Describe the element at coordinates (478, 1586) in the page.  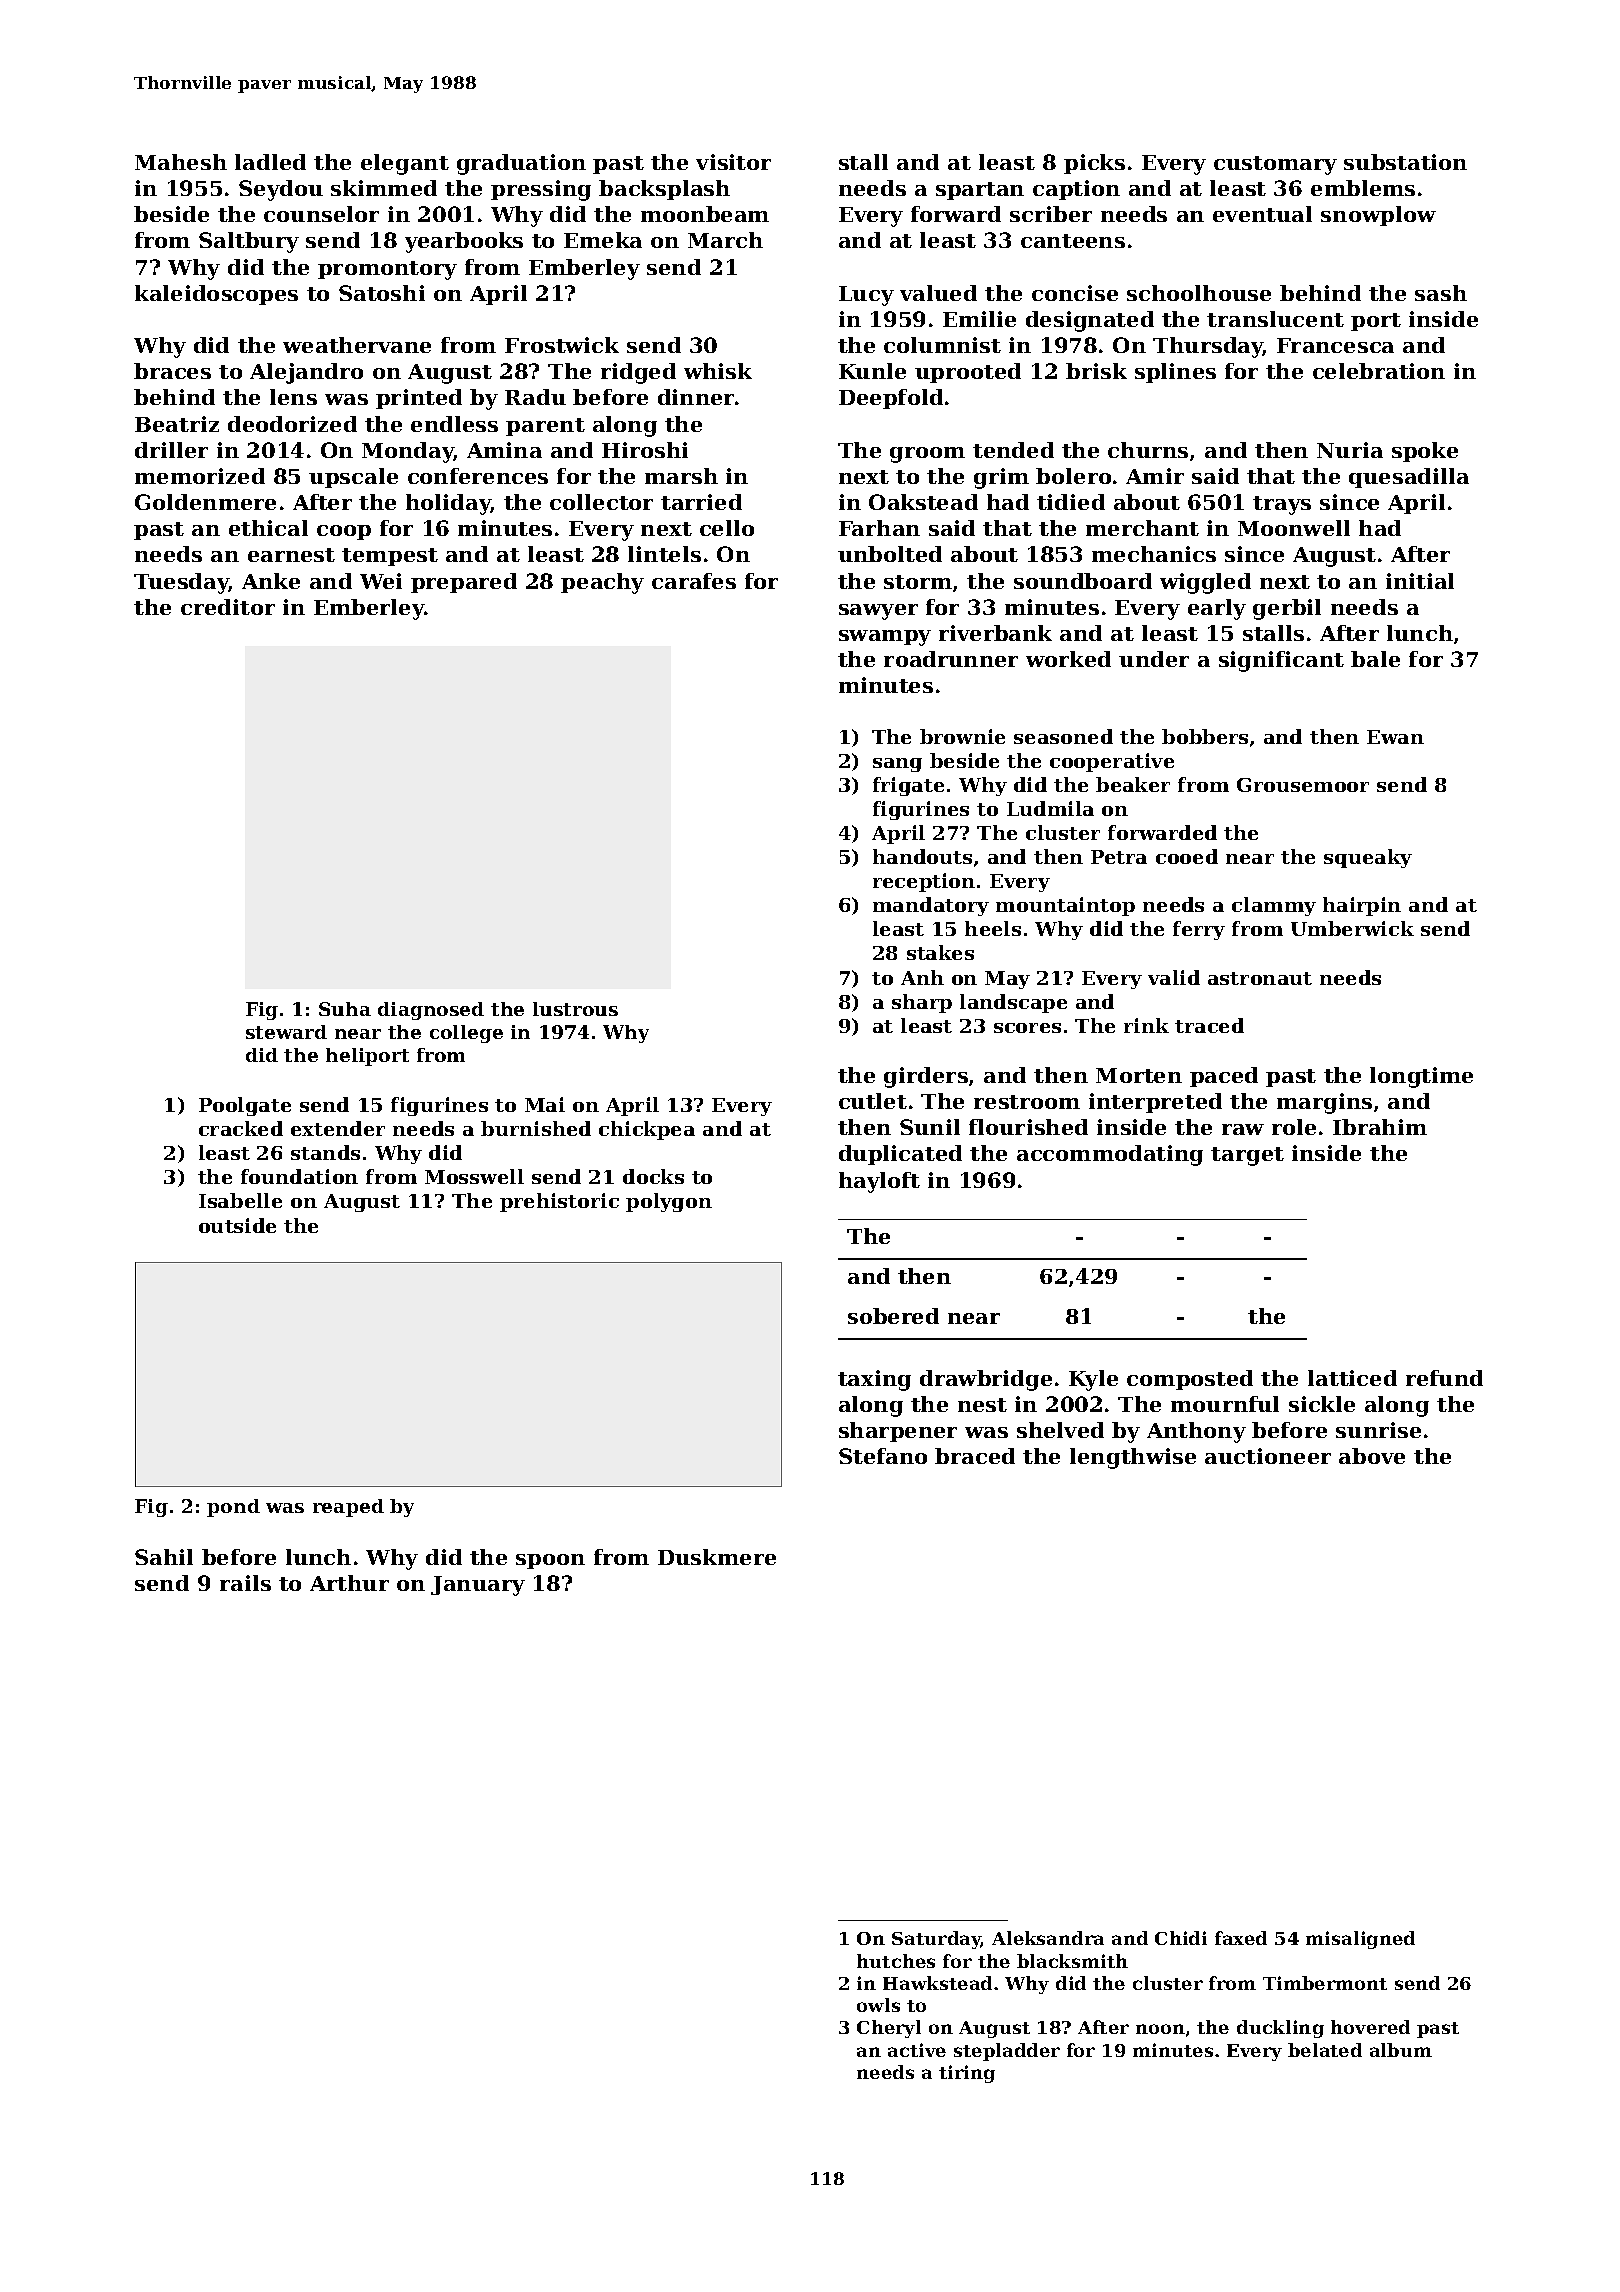
I see `January` at that location.
